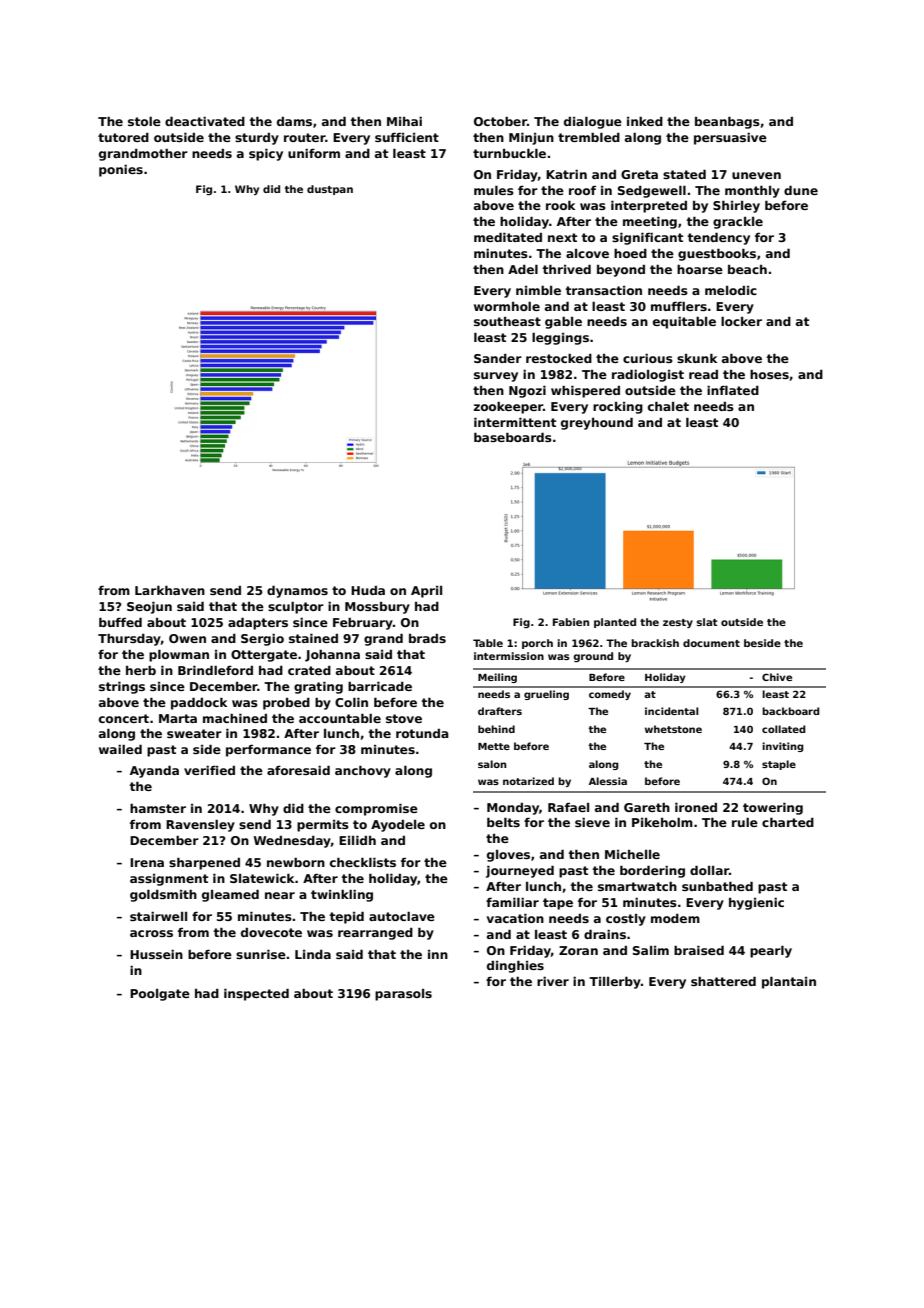 The height and width of the image is (1308, 924). I want to click on Mihai, so click(404, 121).
